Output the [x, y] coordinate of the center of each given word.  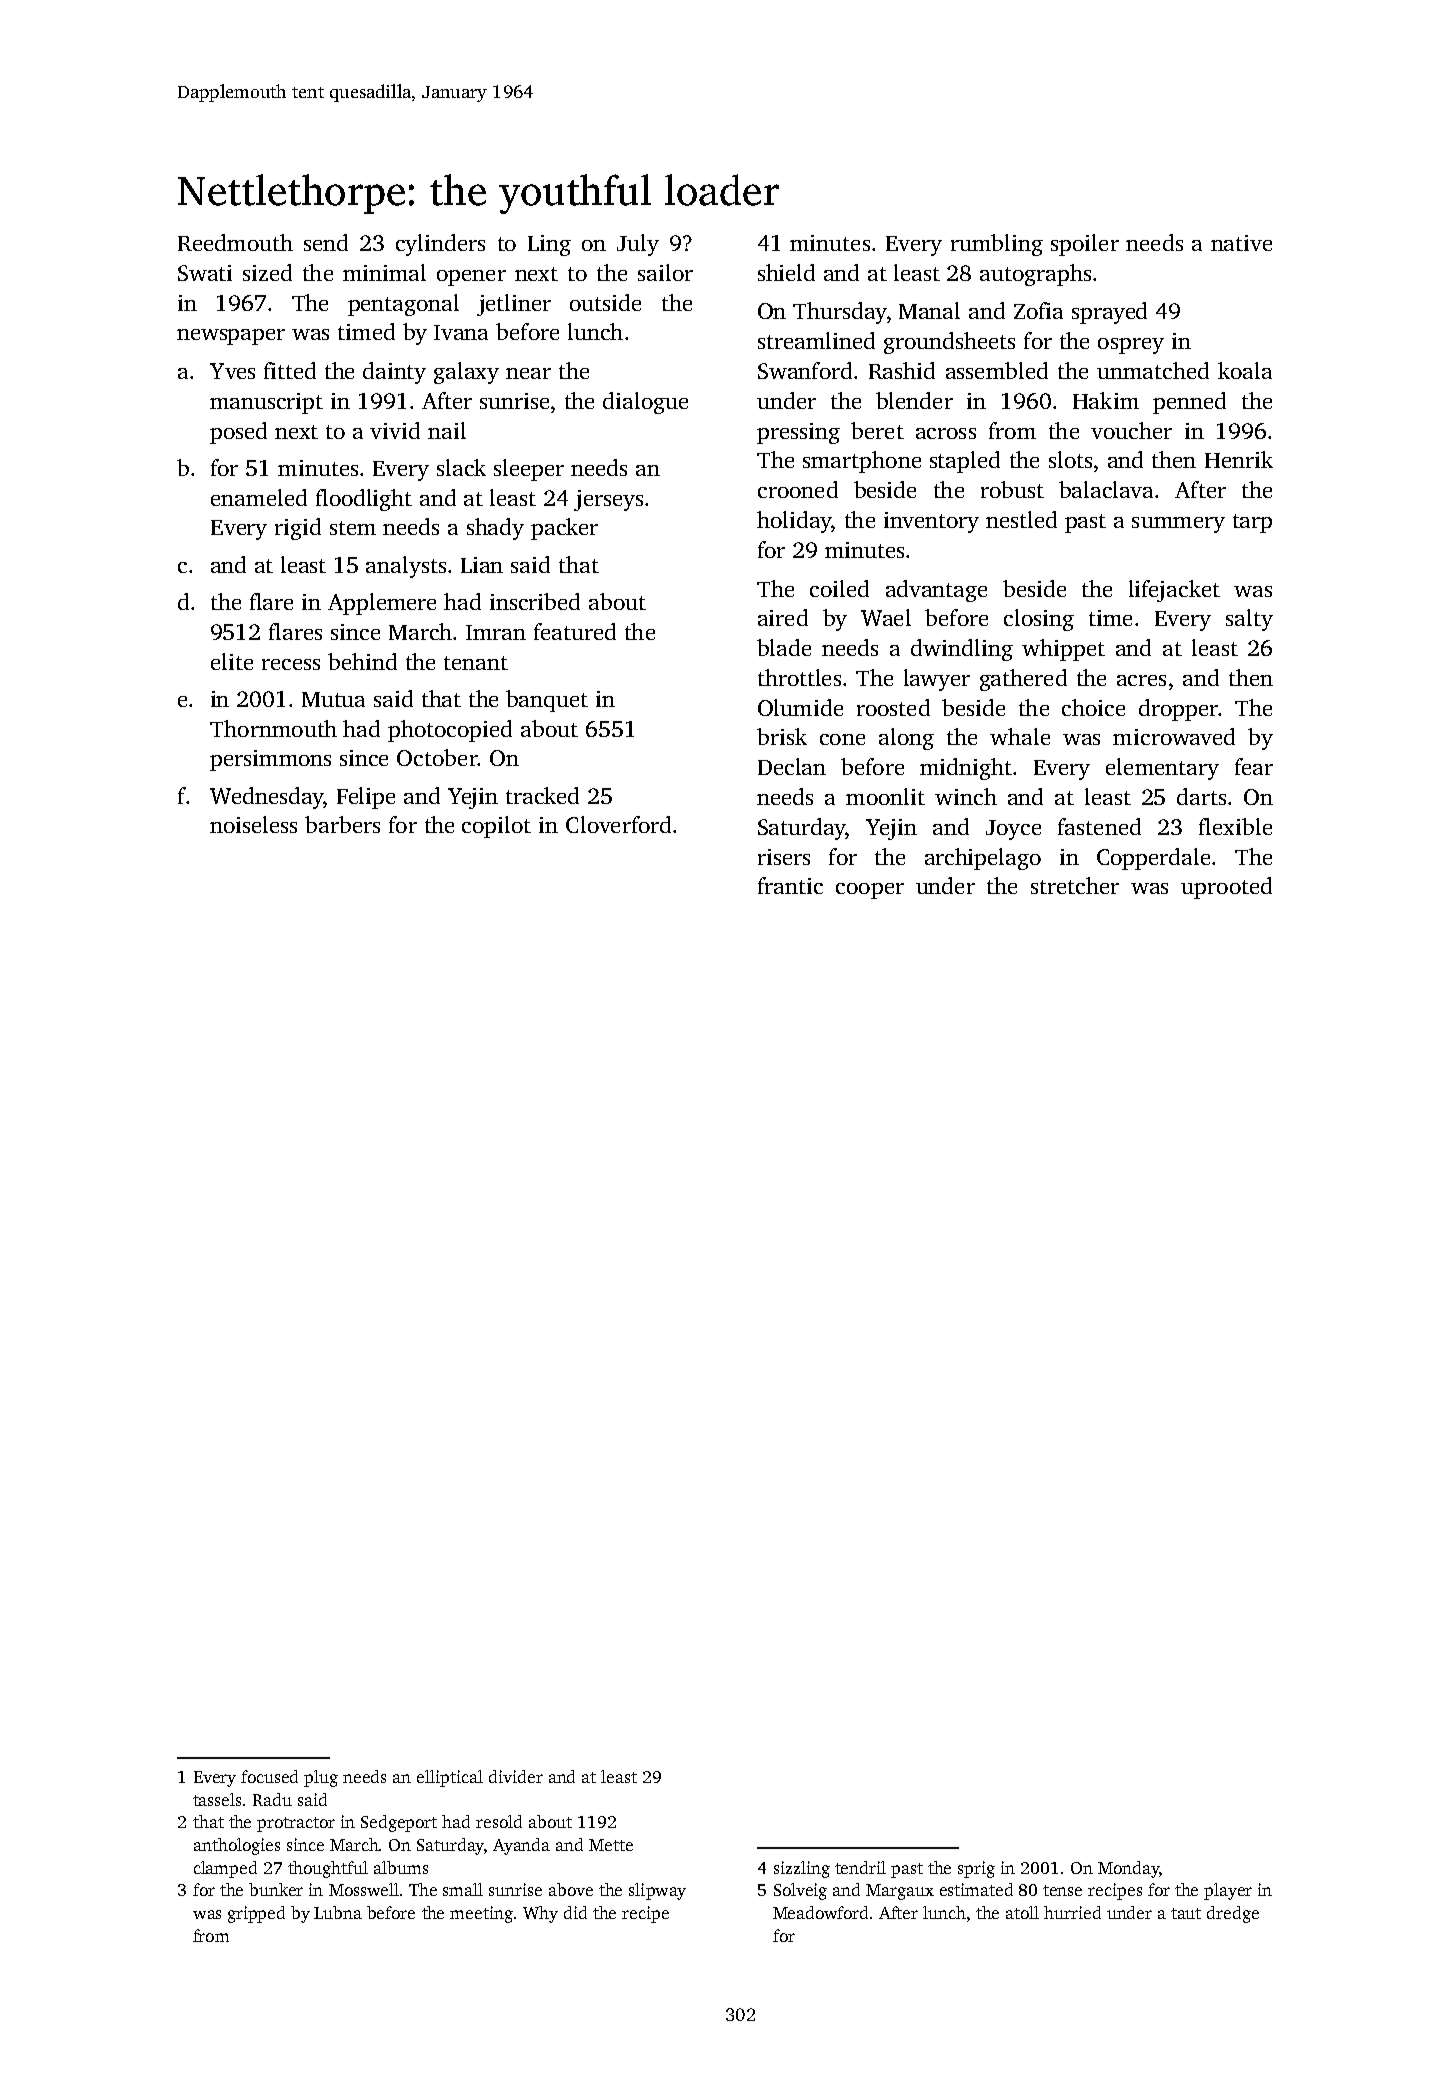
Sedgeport [399, 1823]
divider [516, 1776]
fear [1254, 766]
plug [321, 1778]
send [326, 242]
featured [575, 631]
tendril [860, 1867]
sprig [976, 1869]
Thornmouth [273, 728]
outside [605, 302]
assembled [997, 370]
